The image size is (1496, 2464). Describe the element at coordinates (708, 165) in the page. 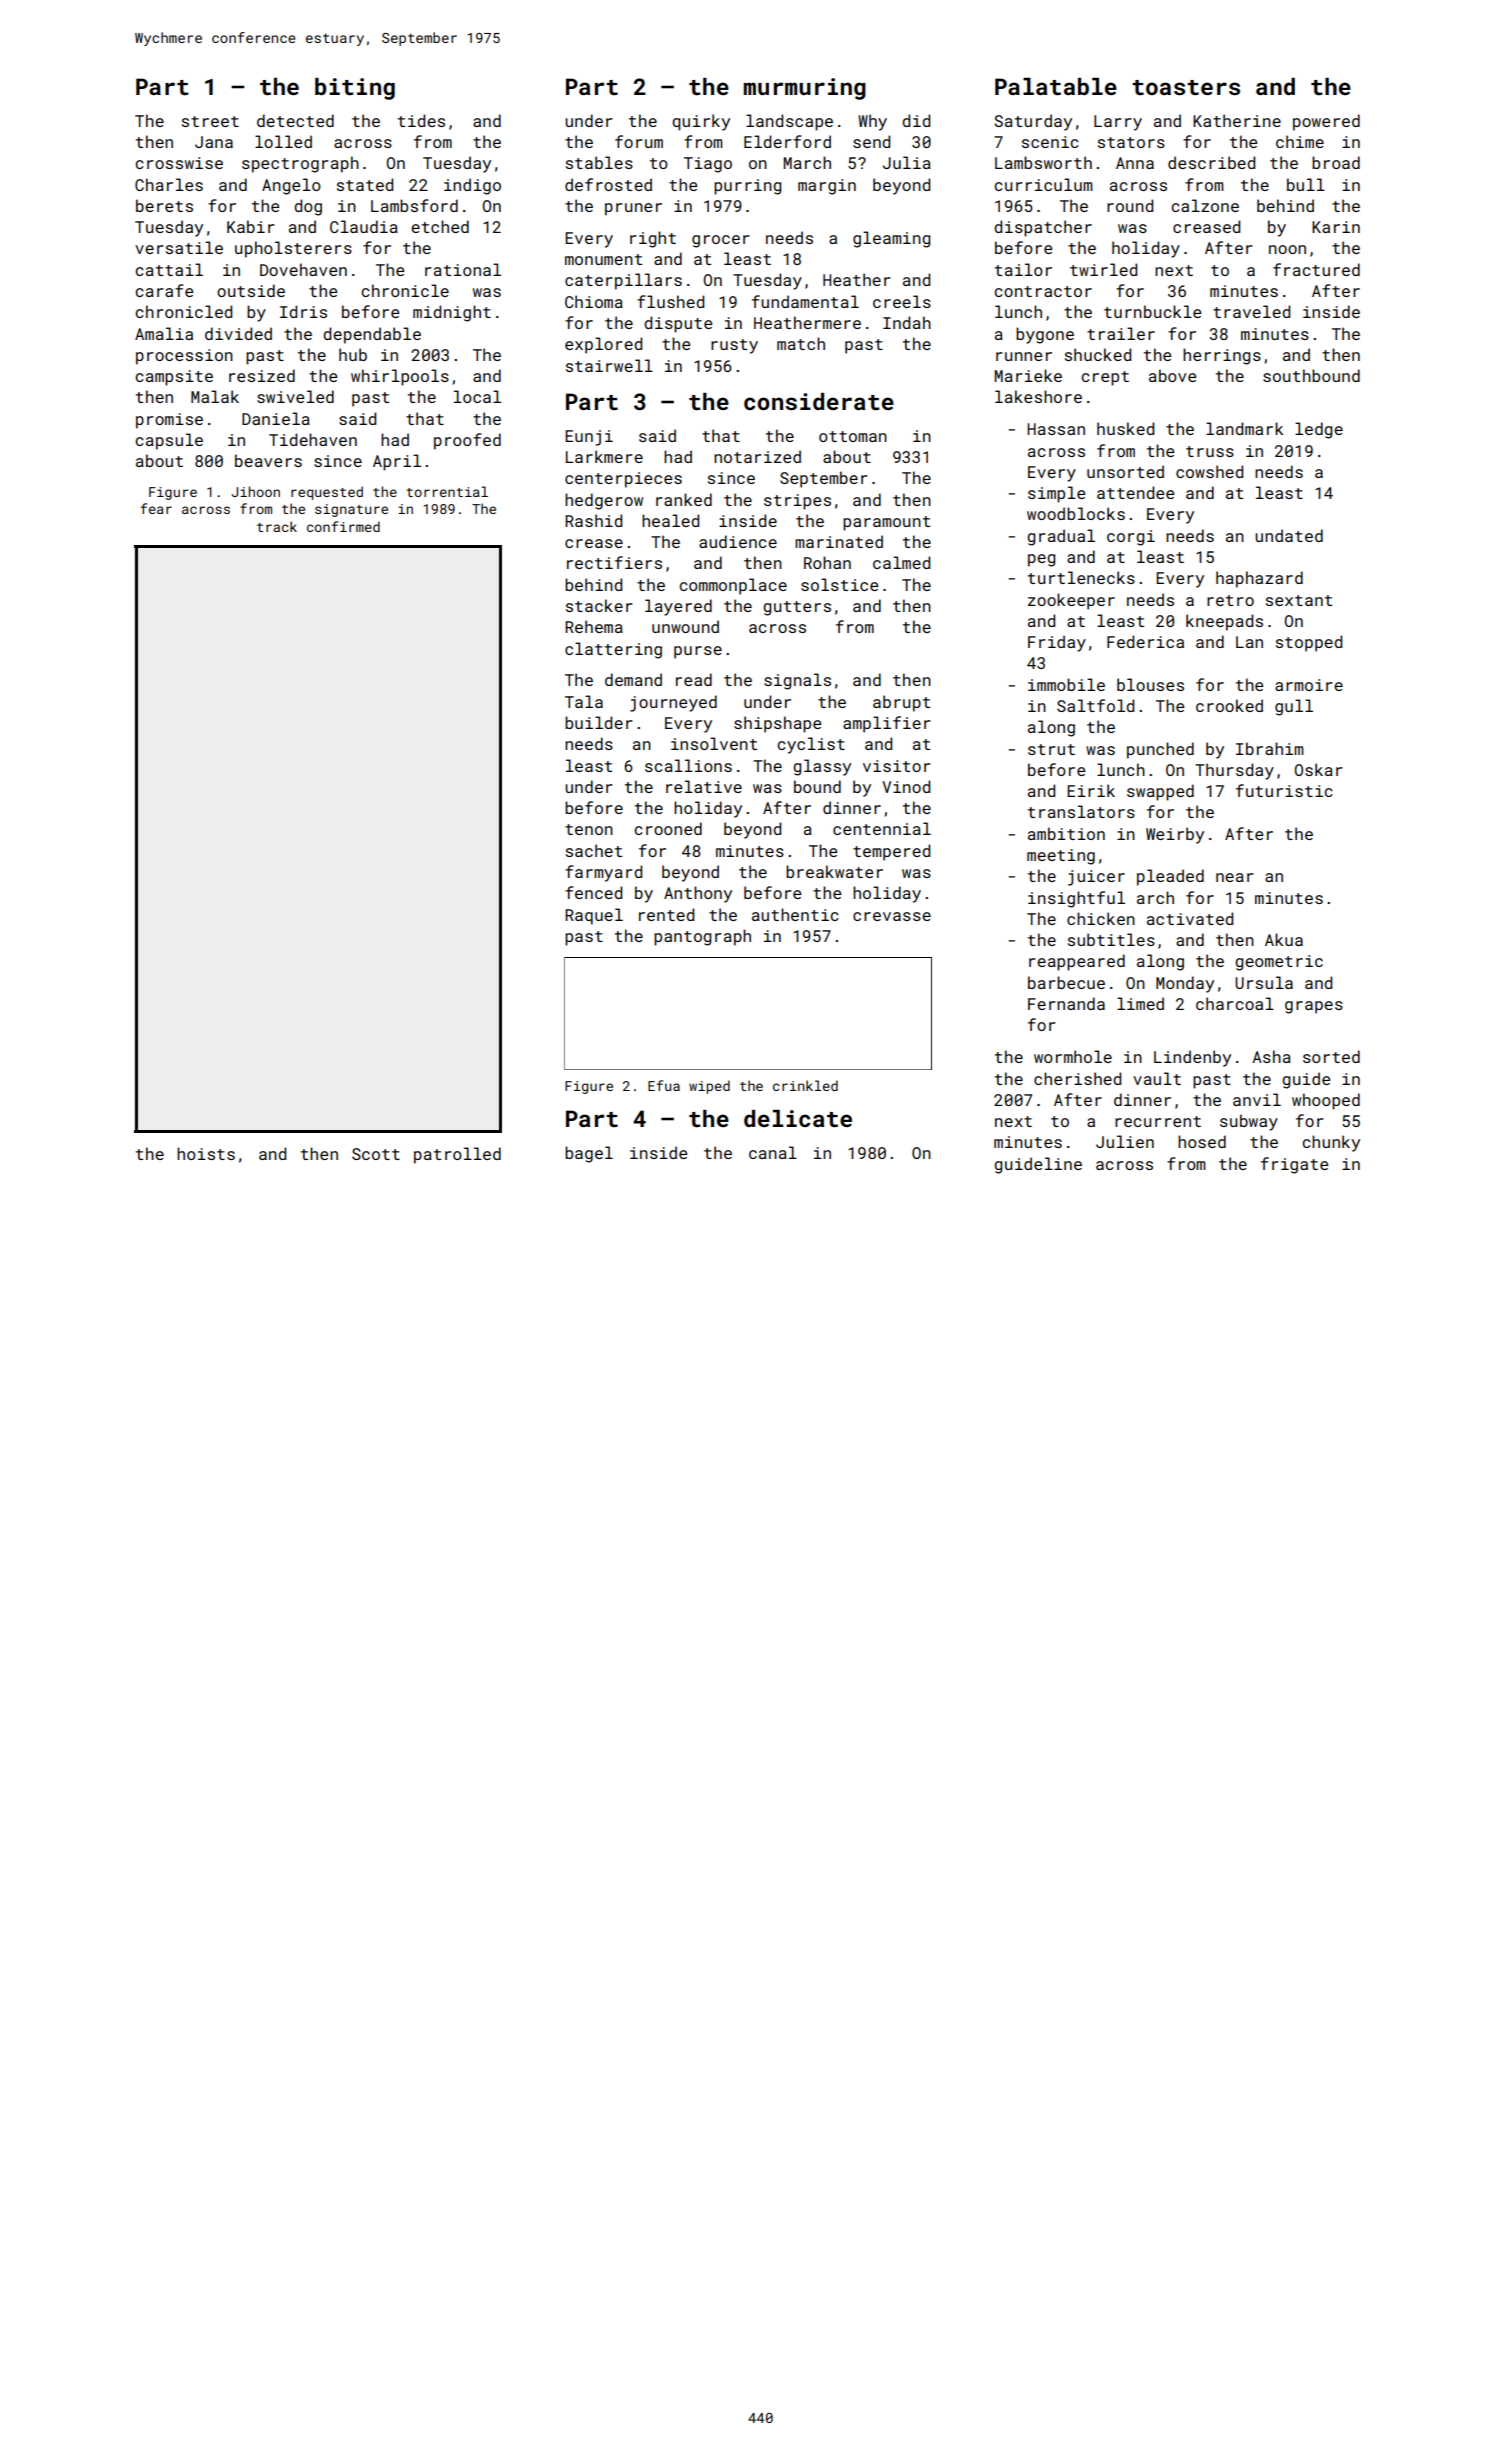

I see `Tiago` at that location.
